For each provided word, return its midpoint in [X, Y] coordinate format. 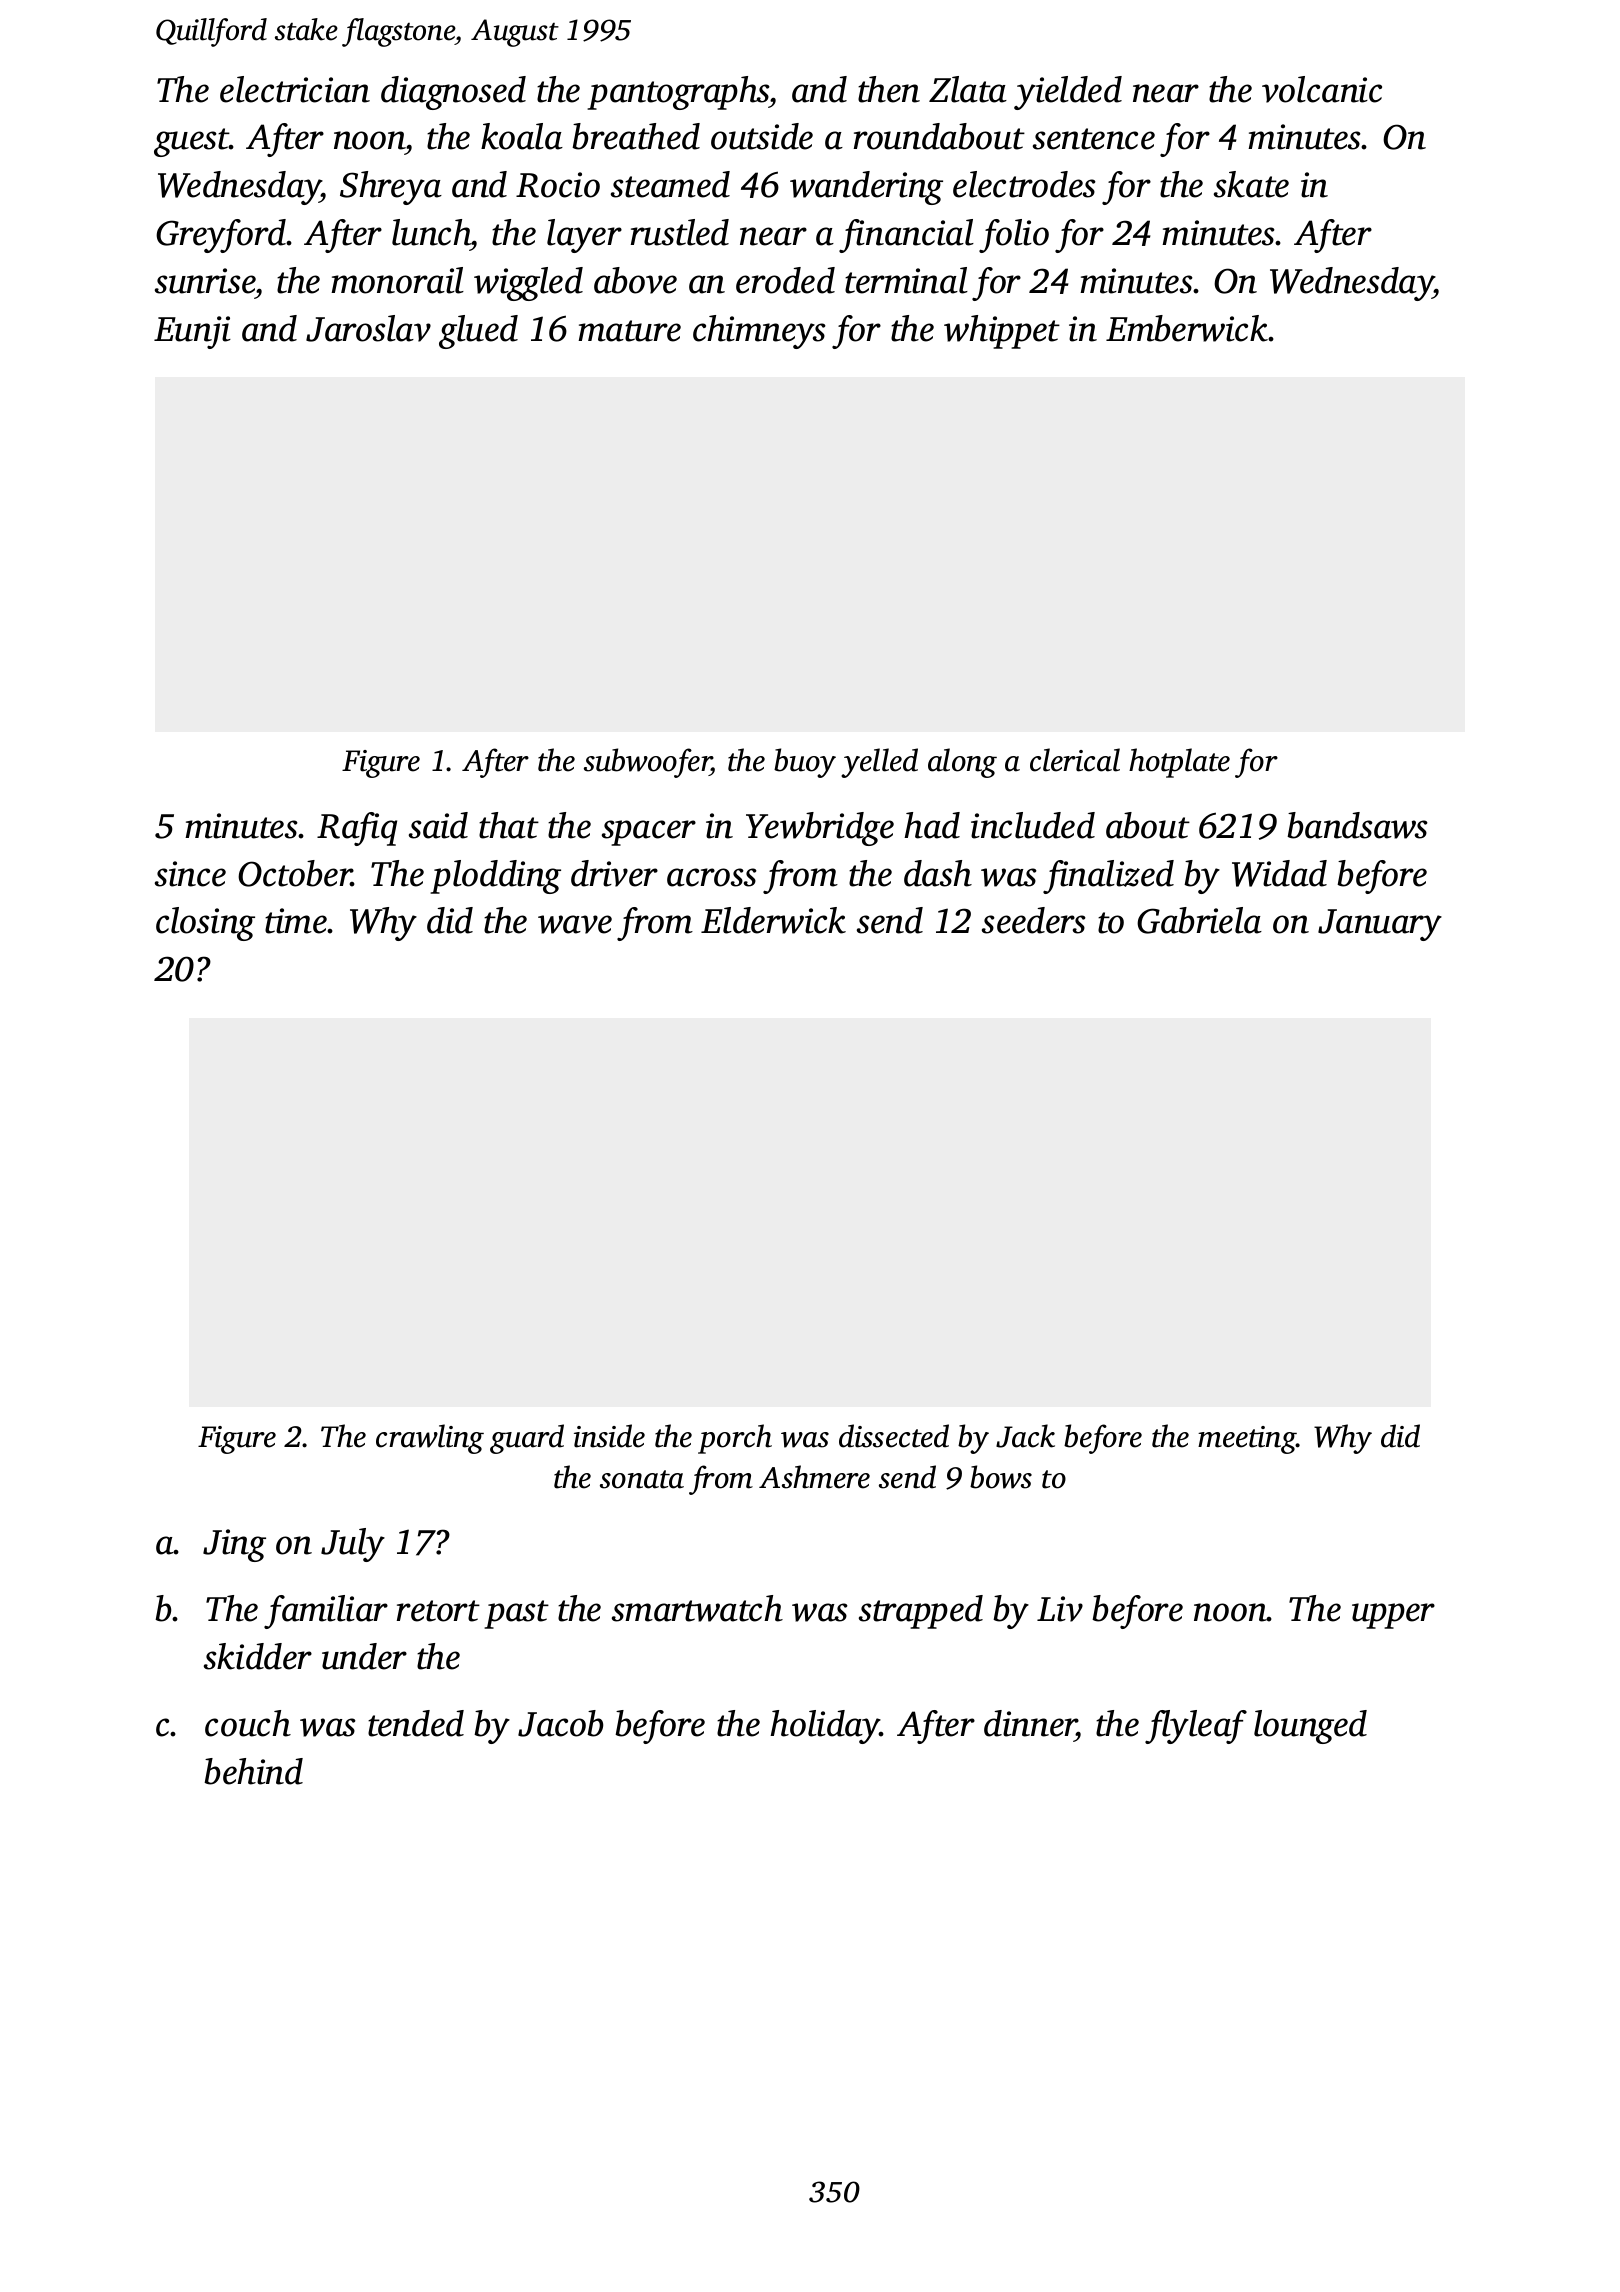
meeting [1247, 1440]
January [1380, 925]
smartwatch [697, 1608]
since [190, 874]
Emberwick [1187, 328]
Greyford [221, 236]
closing [205, 924]
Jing [234, 1545]
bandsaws [1357, 825]
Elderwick [773, 920]
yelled [879, 763]
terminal [906, 280]
